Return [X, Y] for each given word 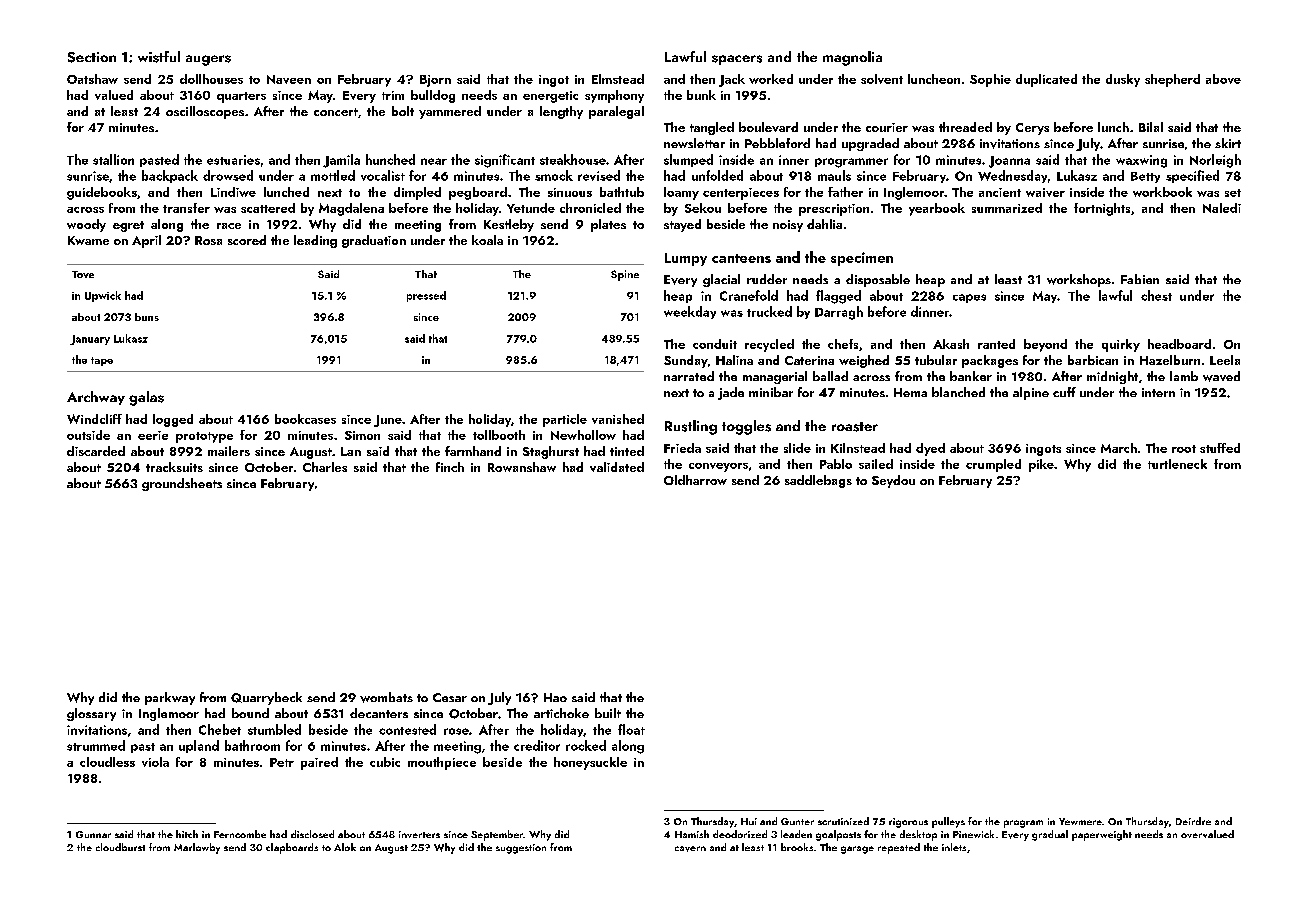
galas [146, 398]
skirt [1228, 143]
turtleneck [1177, 464]
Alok [345, 847]
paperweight [1102, 835]
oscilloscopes [205, 112]
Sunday [686, 361]
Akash [951, 344]
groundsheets [182, 484]
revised [599, 175]
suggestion [521, 849]
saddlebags [818, 481]
